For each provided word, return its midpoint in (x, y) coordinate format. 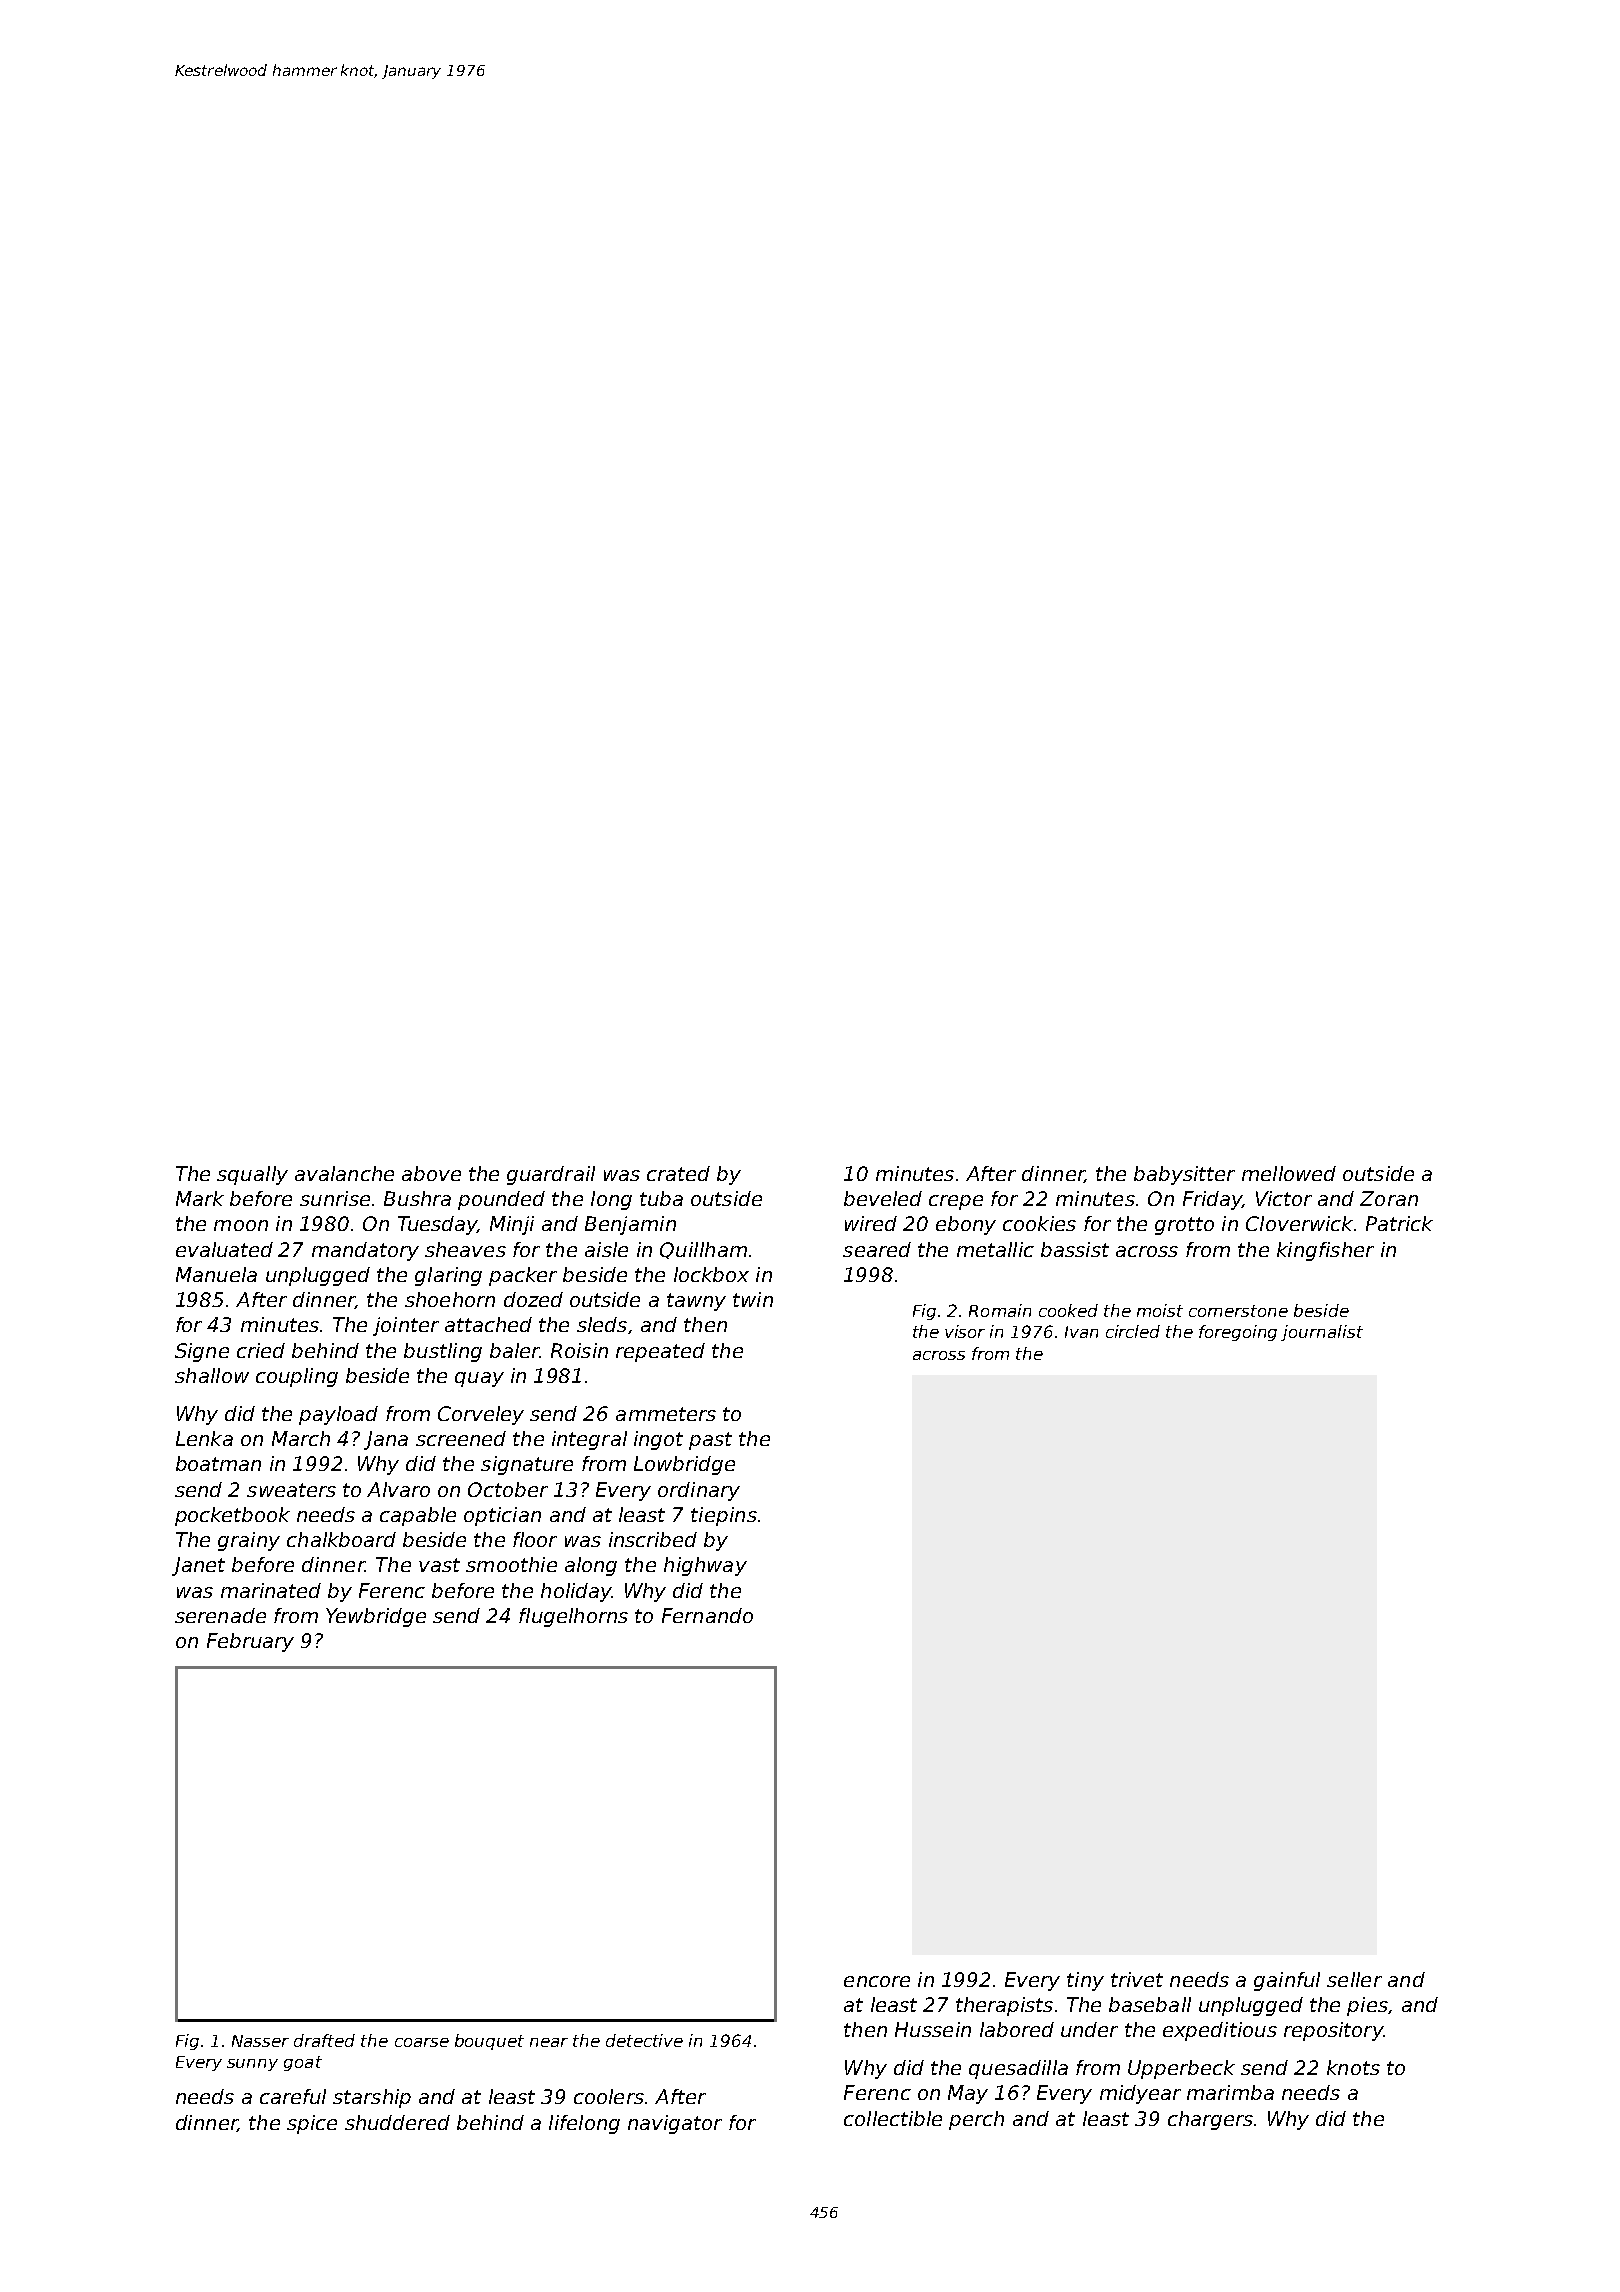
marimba (1230, 2092)
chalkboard (341, 1539)
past (710, 1441)
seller (1354, 1979)
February (250, 1642)
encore (877, 1981)
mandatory (365, 1251)
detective (644, 2040)
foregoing (1238, 1333)
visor (965, 1331)
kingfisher (1325, 1251)
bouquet (489, 2042)
